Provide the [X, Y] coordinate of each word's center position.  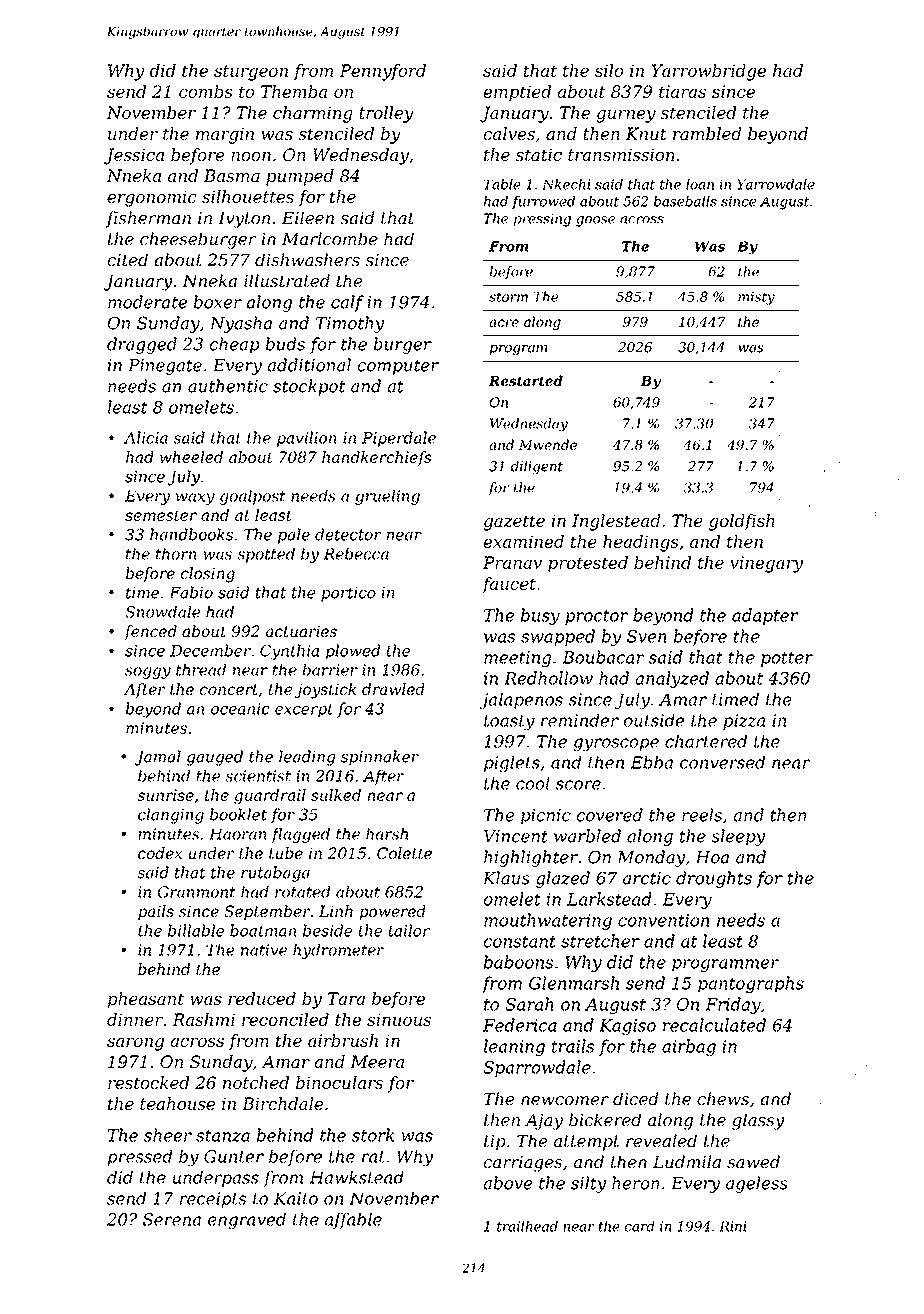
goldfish [742, 522]
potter [787, 659]
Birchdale [282, 1103]
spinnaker [380, 758]
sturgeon [251, 73]
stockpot [309, 387]
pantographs [751, 984]
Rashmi [203, 1019]
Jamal [158, 758]
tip [495, 1143]
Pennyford [382, 72]
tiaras [682, 91]
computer [398, 367]
